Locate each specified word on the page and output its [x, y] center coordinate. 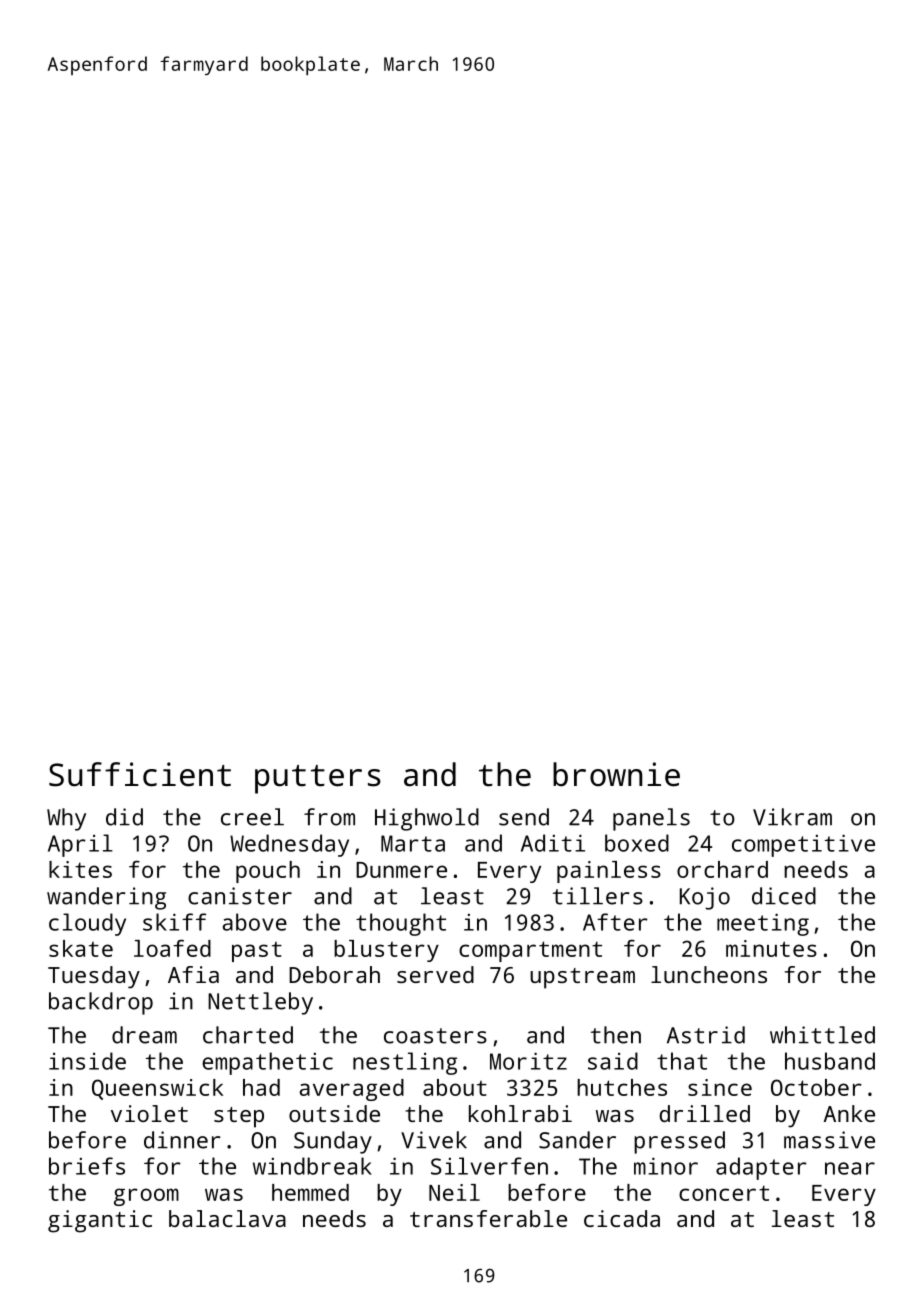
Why [66, 819]
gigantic [100, 1221]
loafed [172, 948]
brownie [616, 774]
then [616, 1035]
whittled [822, 1035]
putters [318, 779]
